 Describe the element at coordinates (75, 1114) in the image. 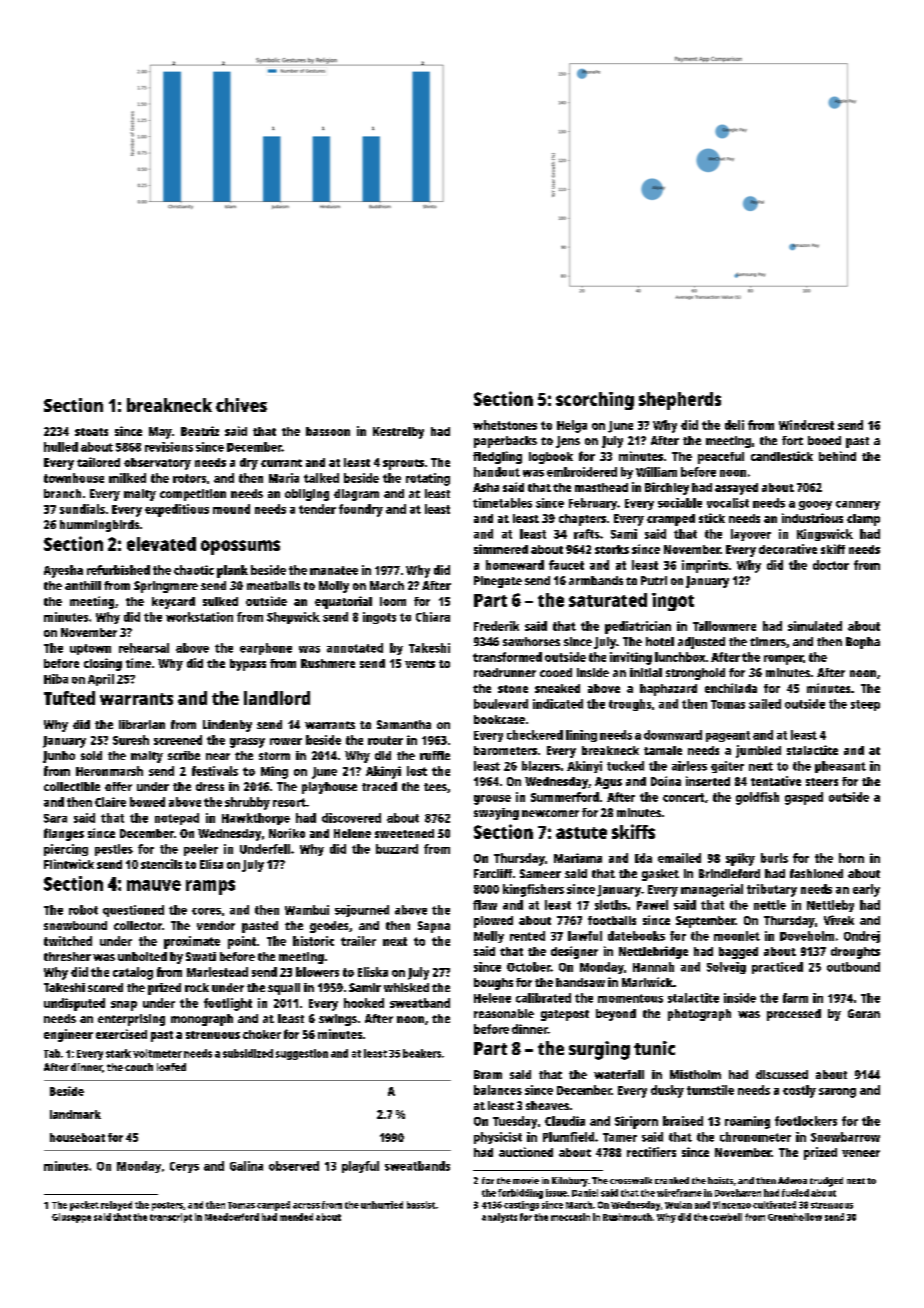

I see `landmark` at that location.
